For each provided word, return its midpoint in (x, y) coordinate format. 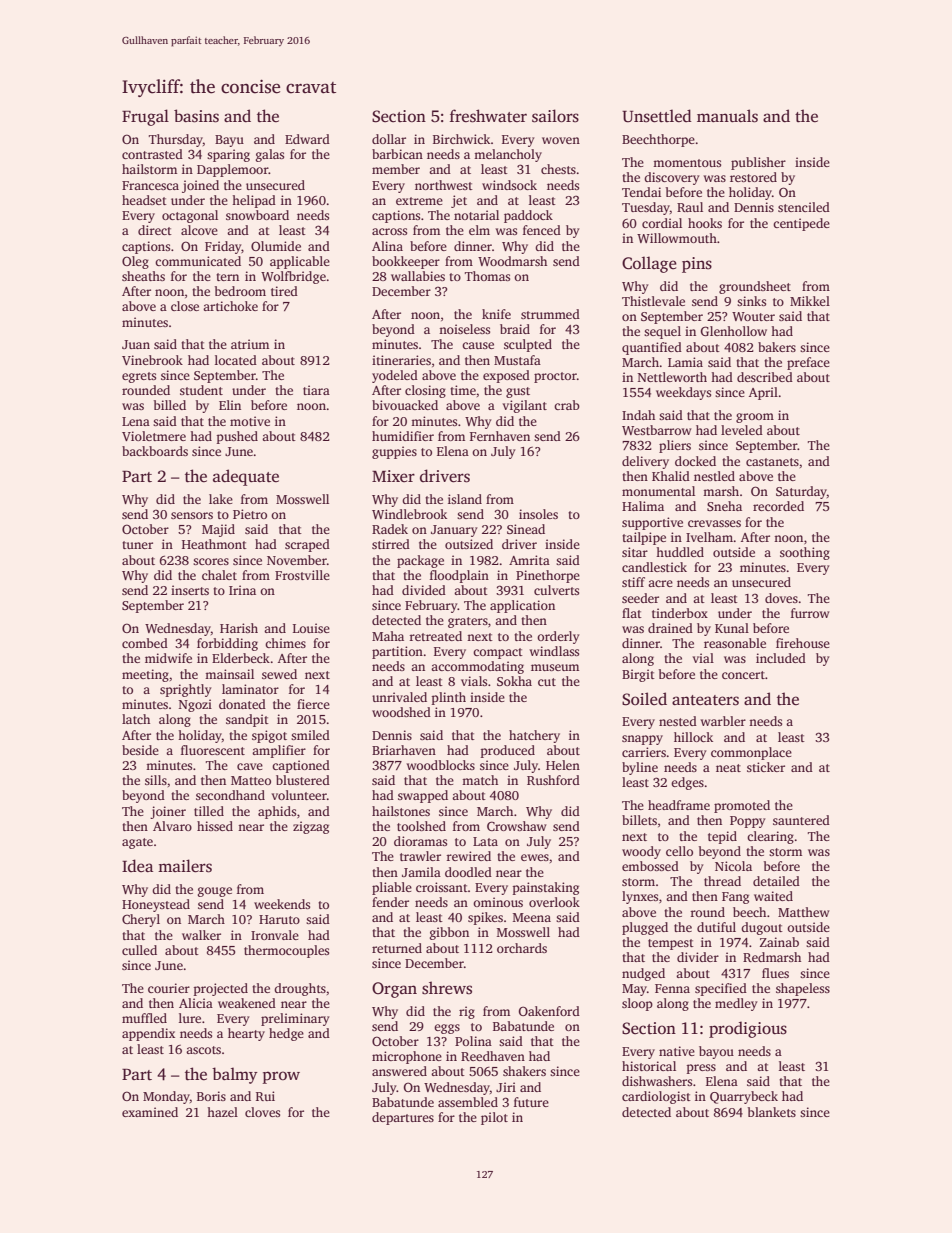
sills (156, 780)
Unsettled (657, 116)
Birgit (638, 675)
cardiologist (656, 1097)
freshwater (488, 116)
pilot (494, 1118)
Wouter (753, 316)
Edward (307, 139)
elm (479, 230)
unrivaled (399, 697)
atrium (250, 344)
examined (150, 1112)
